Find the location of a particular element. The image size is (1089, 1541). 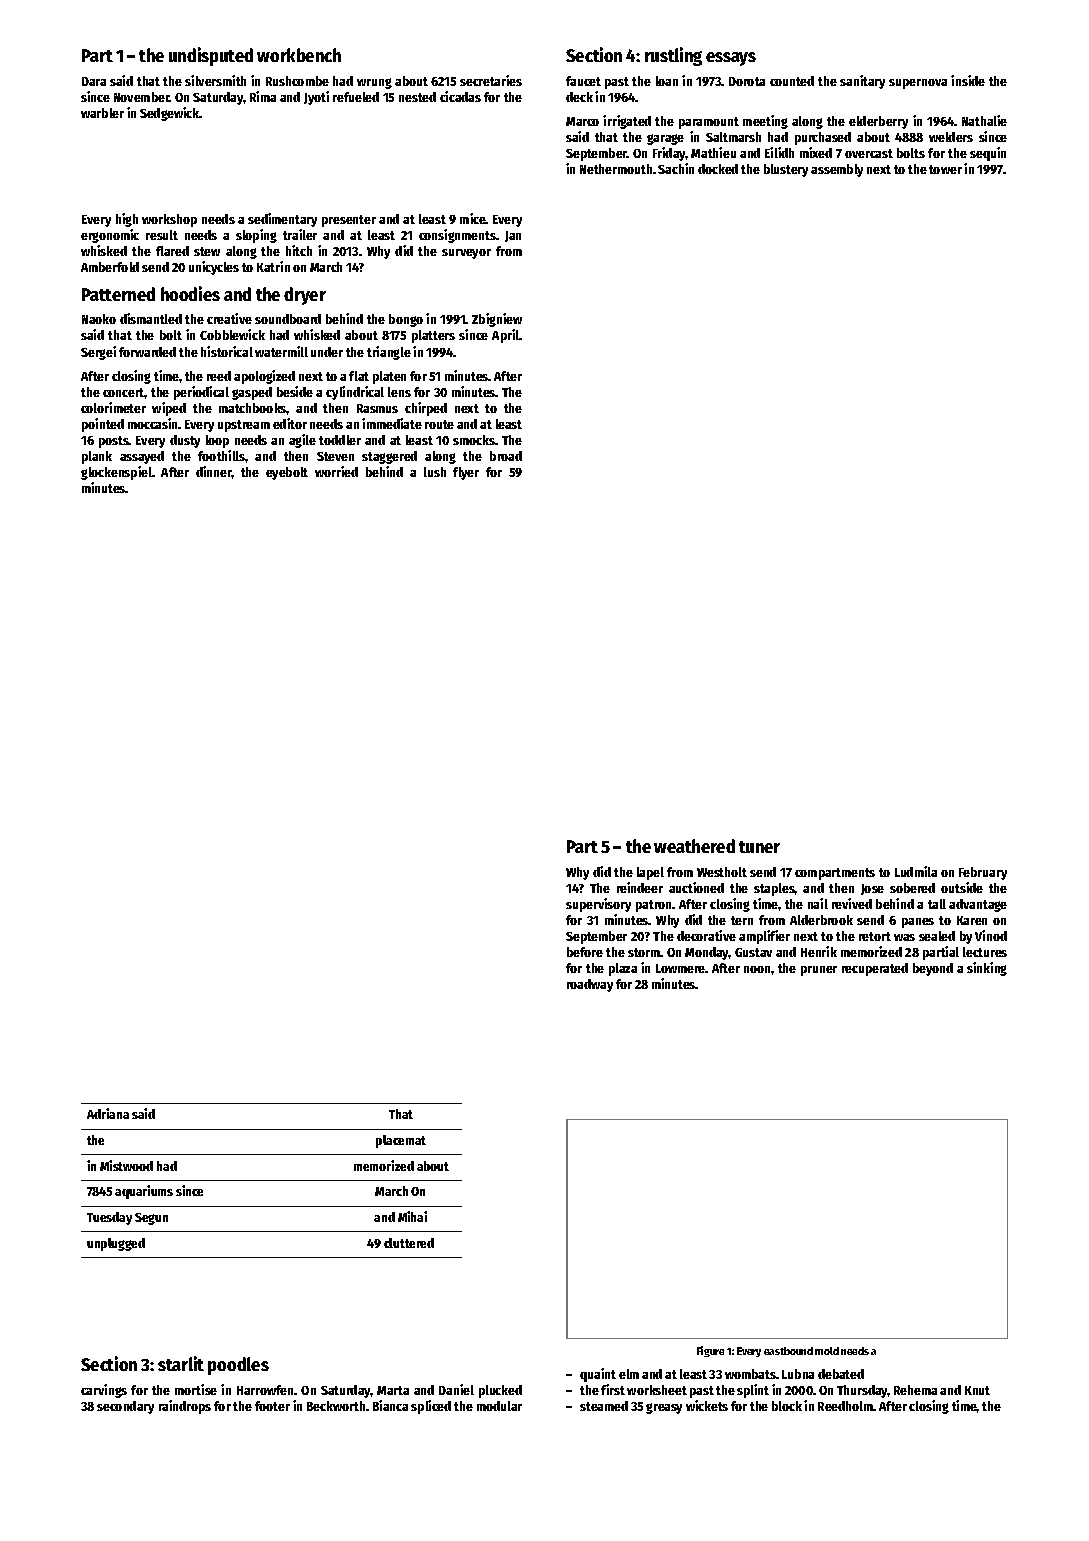

Adriana is located at coordinates (108, 1113).
